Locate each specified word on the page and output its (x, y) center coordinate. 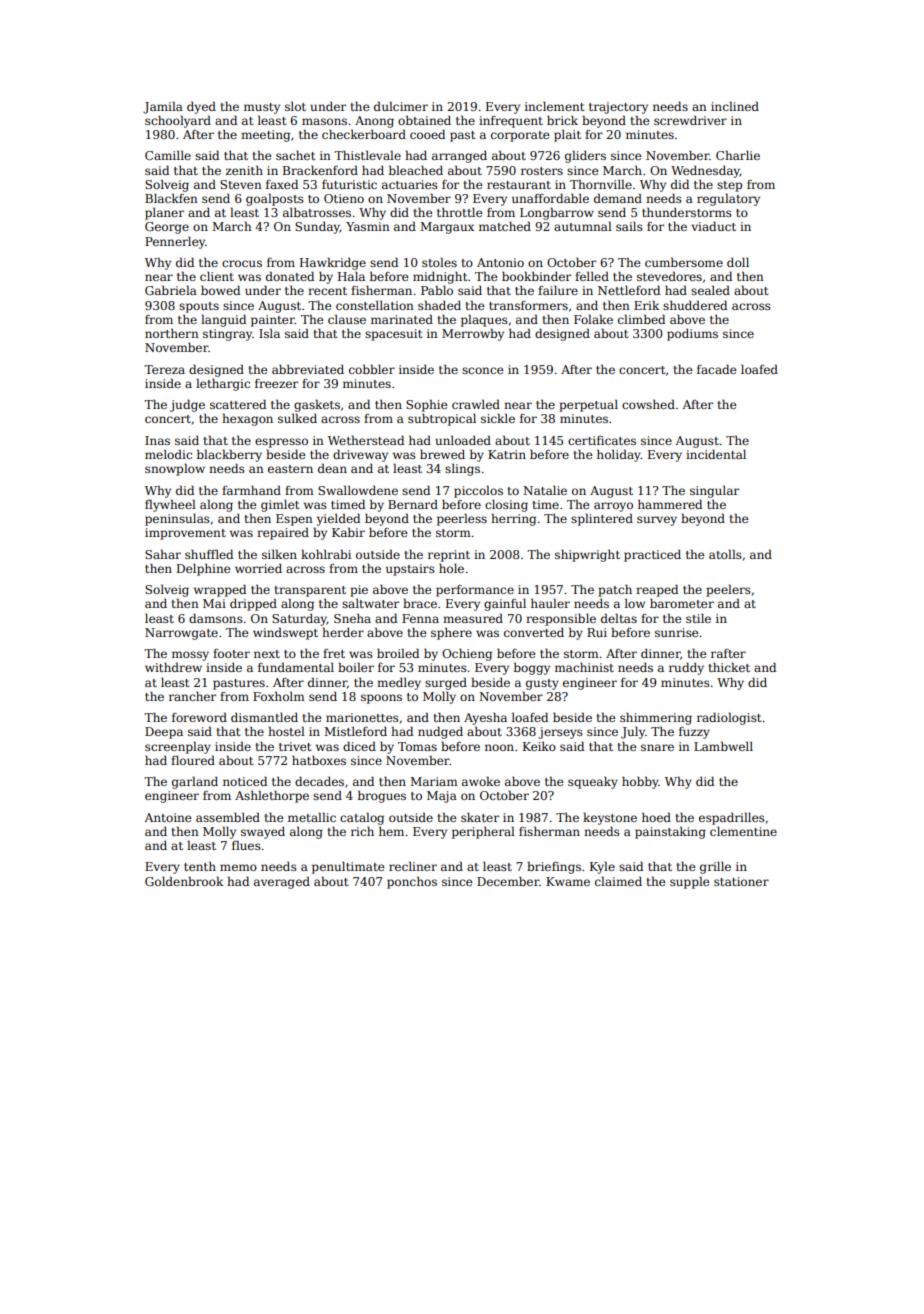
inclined (735, 106)
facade (716, 369)
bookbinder (536, 276)
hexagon (247, 419)
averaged (282, 882)
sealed (710, 290)
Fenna (420, 618)
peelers (728, 590)
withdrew (173, 667)
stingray (227, 335)
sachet (295, 155)
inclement (554, 106)
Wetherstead (366, 440)
